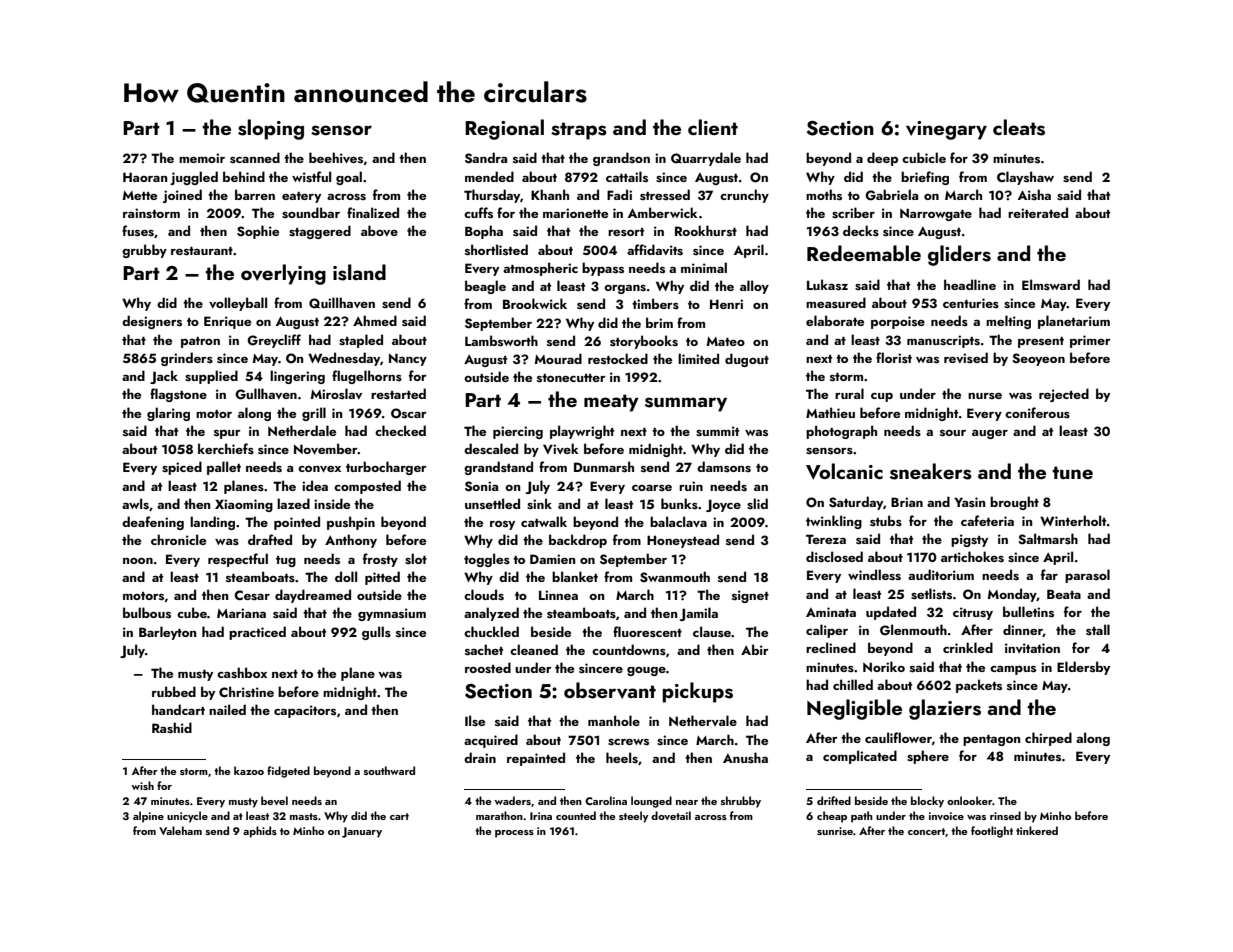 Image resolution: width=1233 pixels, height=952 pixels. Describe the element at coordinates (614, 720) in the screenshot. I see `manhole` at that location.
